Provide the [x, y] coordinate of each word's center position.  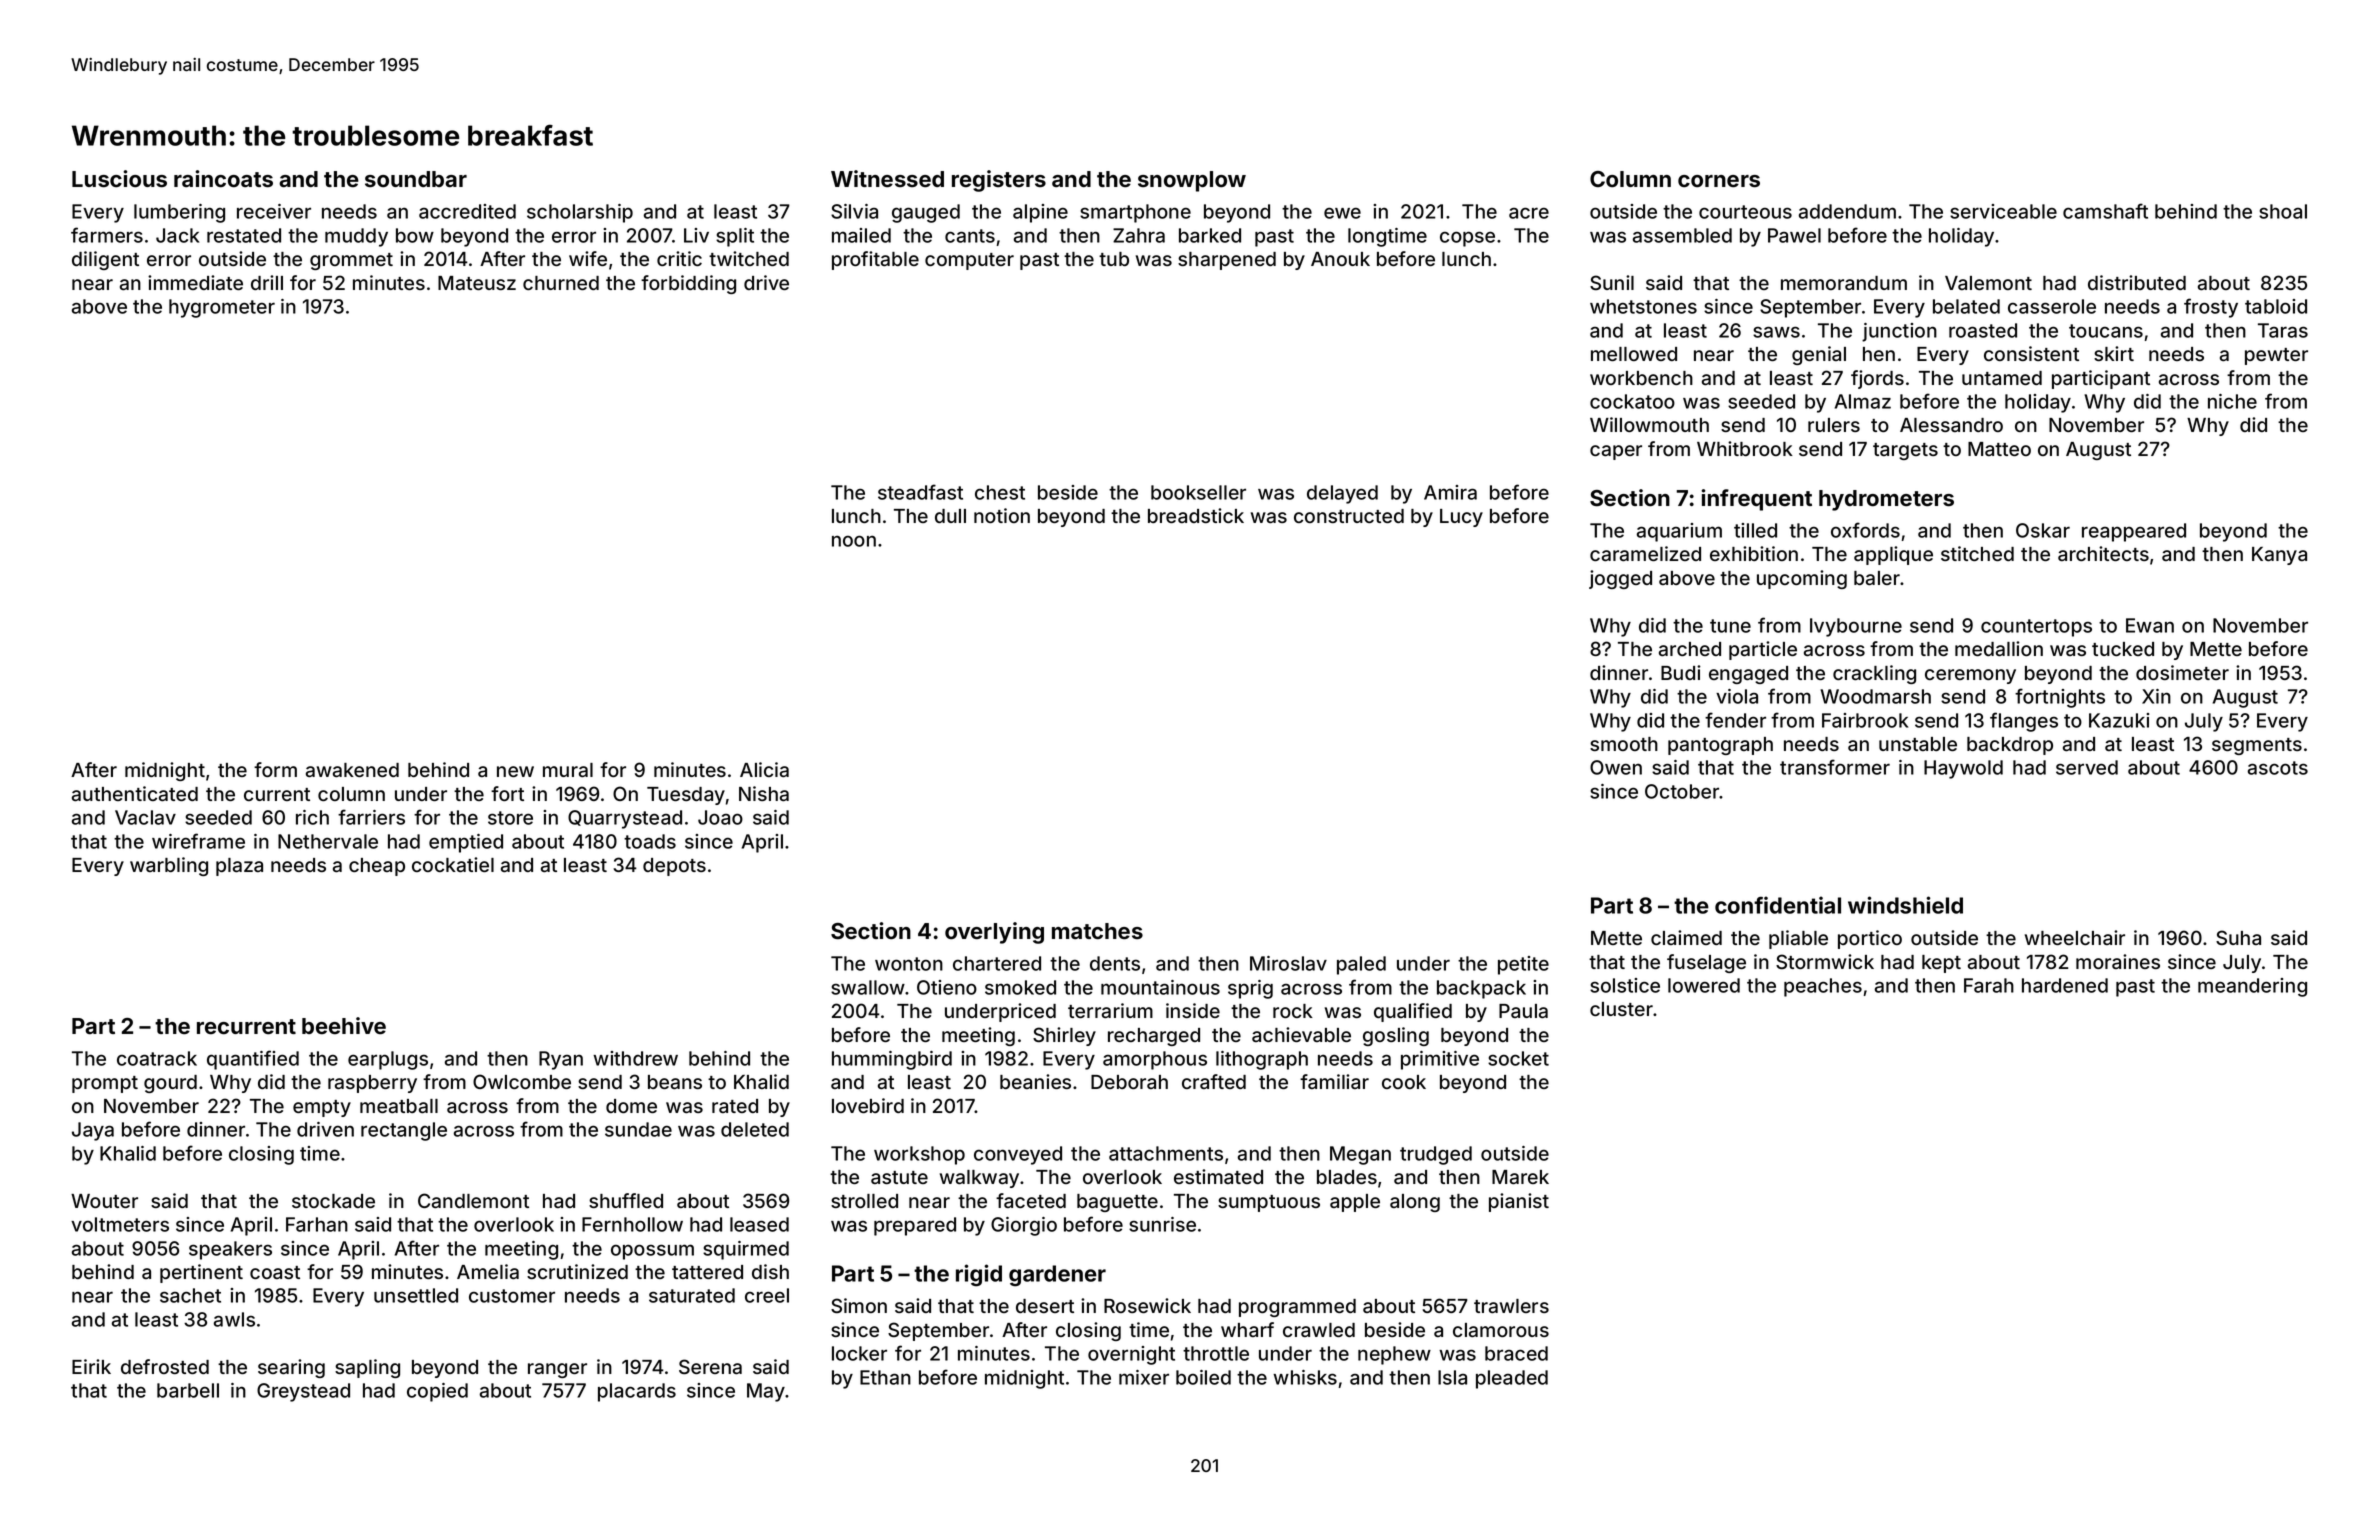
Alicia [764, 770]
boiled [1203, 1377]
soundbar [416, 179]
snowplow [1192, 181]
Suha [2238, 937]
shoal [2283, 211]
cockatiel [453, 865]
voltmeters [120, 1224]
